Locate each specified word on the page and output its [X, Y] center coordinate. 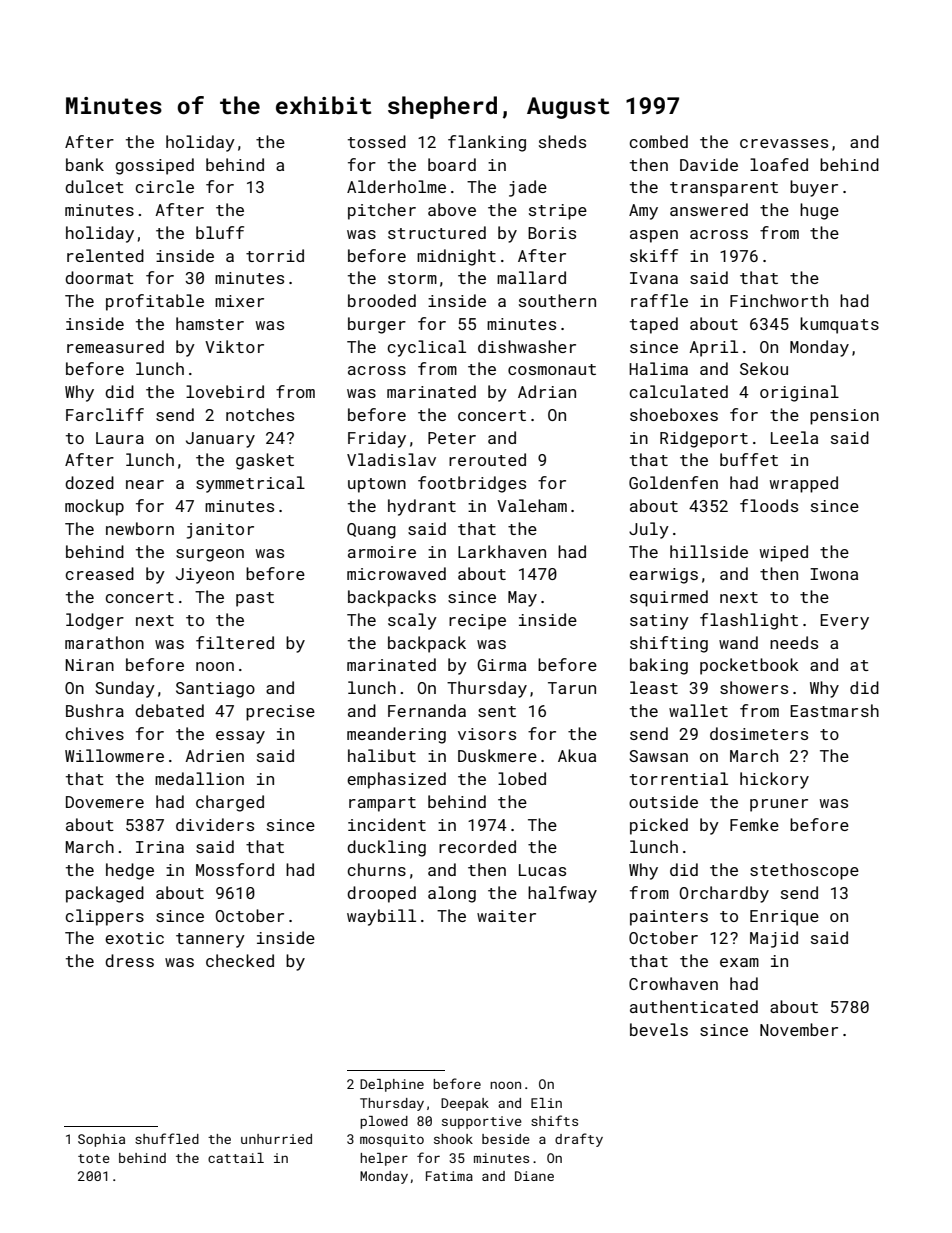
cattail [236, 1158]
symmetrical [250, 484]
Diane [534, 1176]
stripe [558, 212]
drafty [579, 1140]
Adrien [214, 755]
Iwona [834, 574]
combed [658, 141]
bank [85, 164]
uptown [377, 485]
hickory [774, 780]
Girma [501, 665]
